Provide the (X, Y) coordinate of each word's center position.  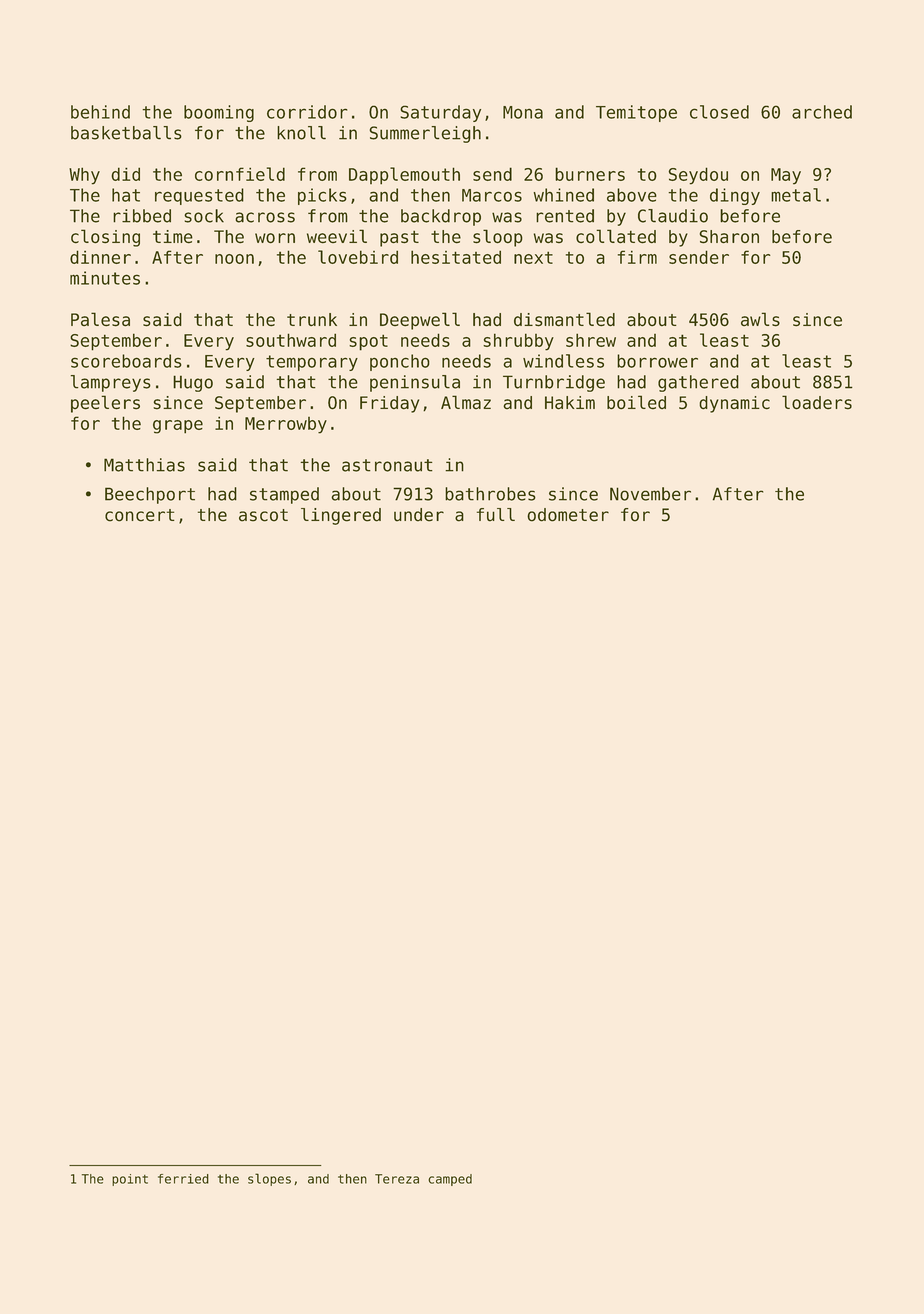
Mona (523, 112)
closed (719, 112)
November (650, 494)
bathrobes (490, 494)
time (173, 236)
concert (140, 515)
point (130, 1180)
